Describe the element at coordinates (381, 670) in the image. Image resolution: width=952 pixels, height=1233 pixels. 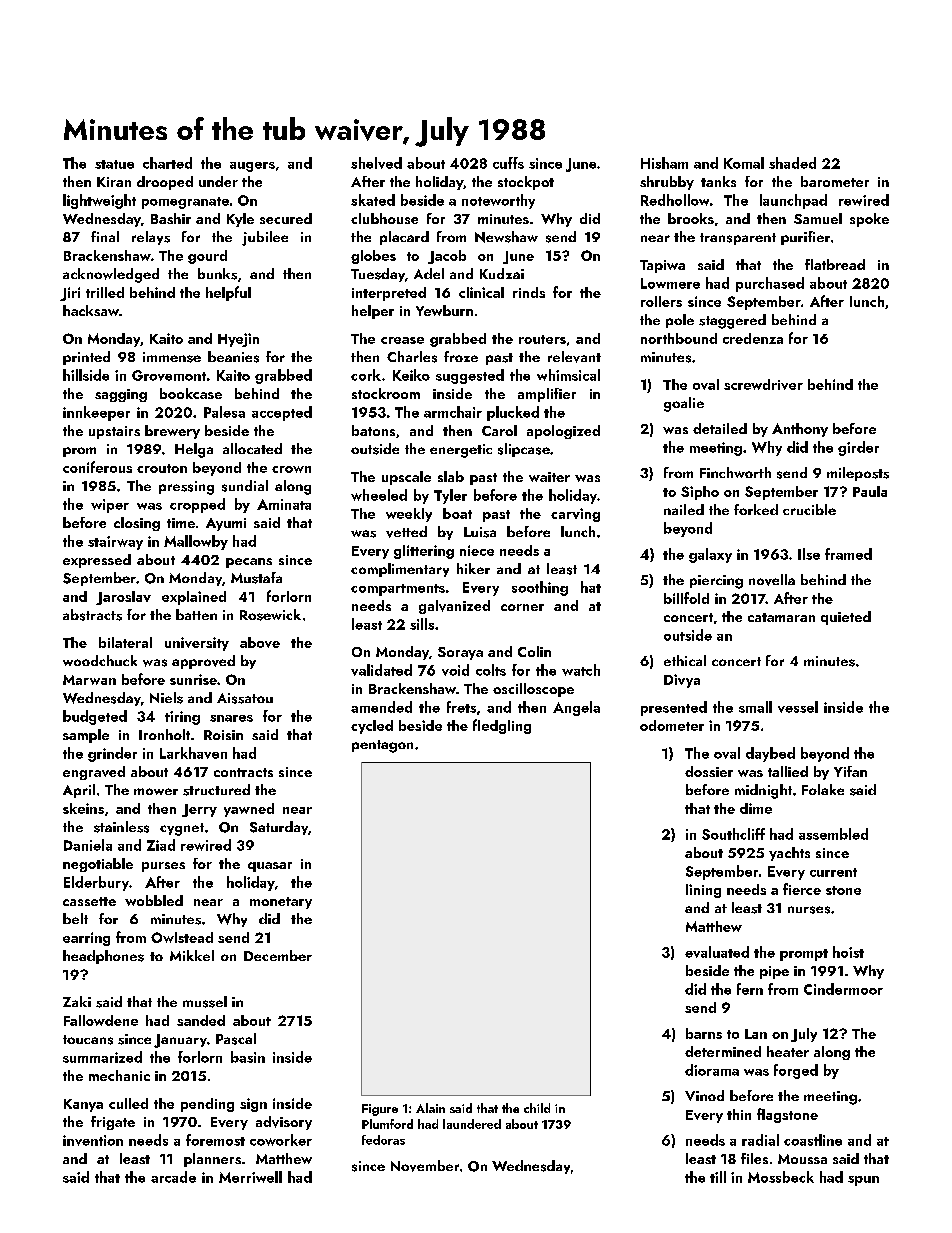
I see `validated` at that location.
